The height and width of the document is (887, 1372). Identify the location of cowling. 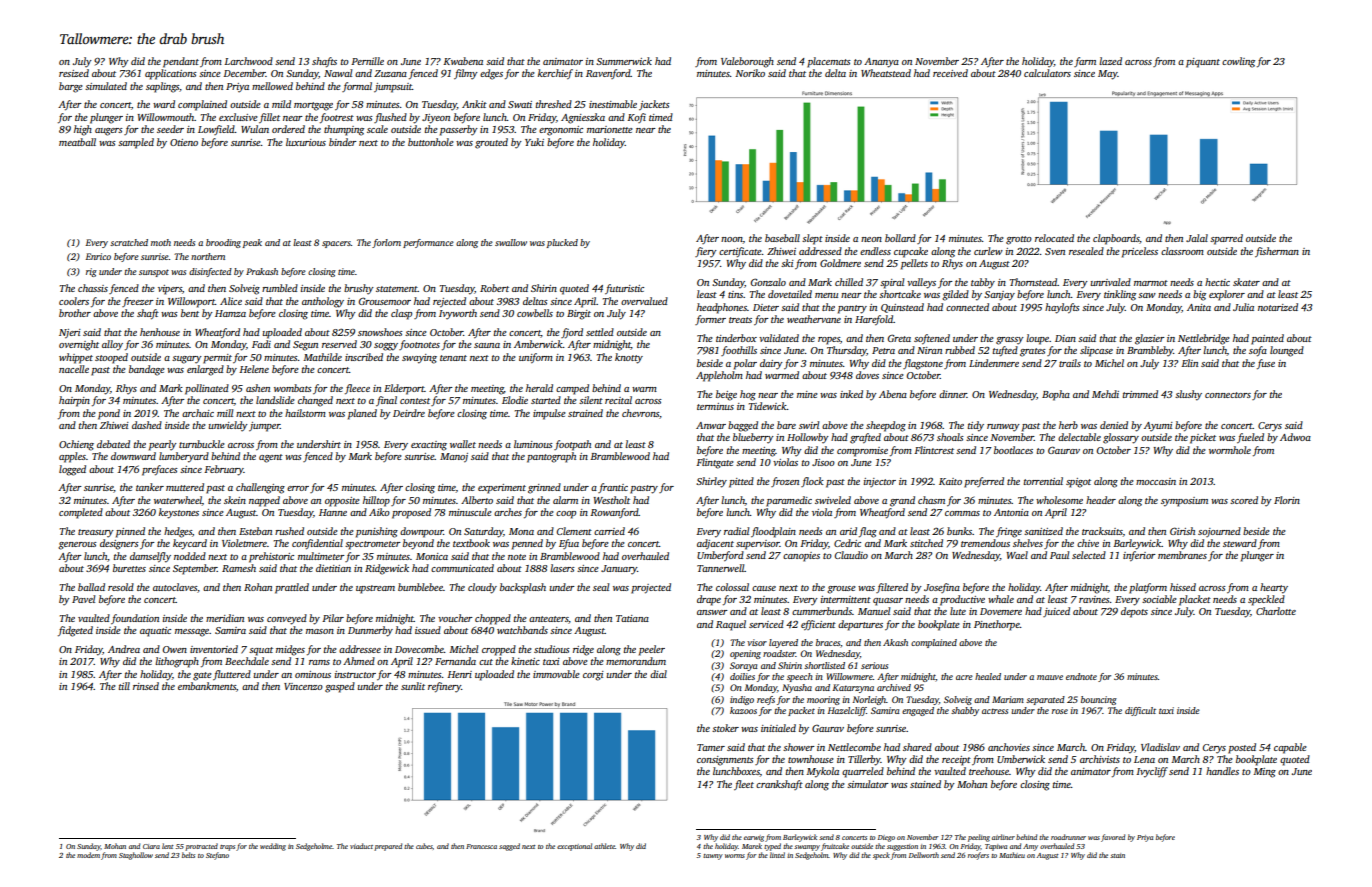
(1238, 62).
